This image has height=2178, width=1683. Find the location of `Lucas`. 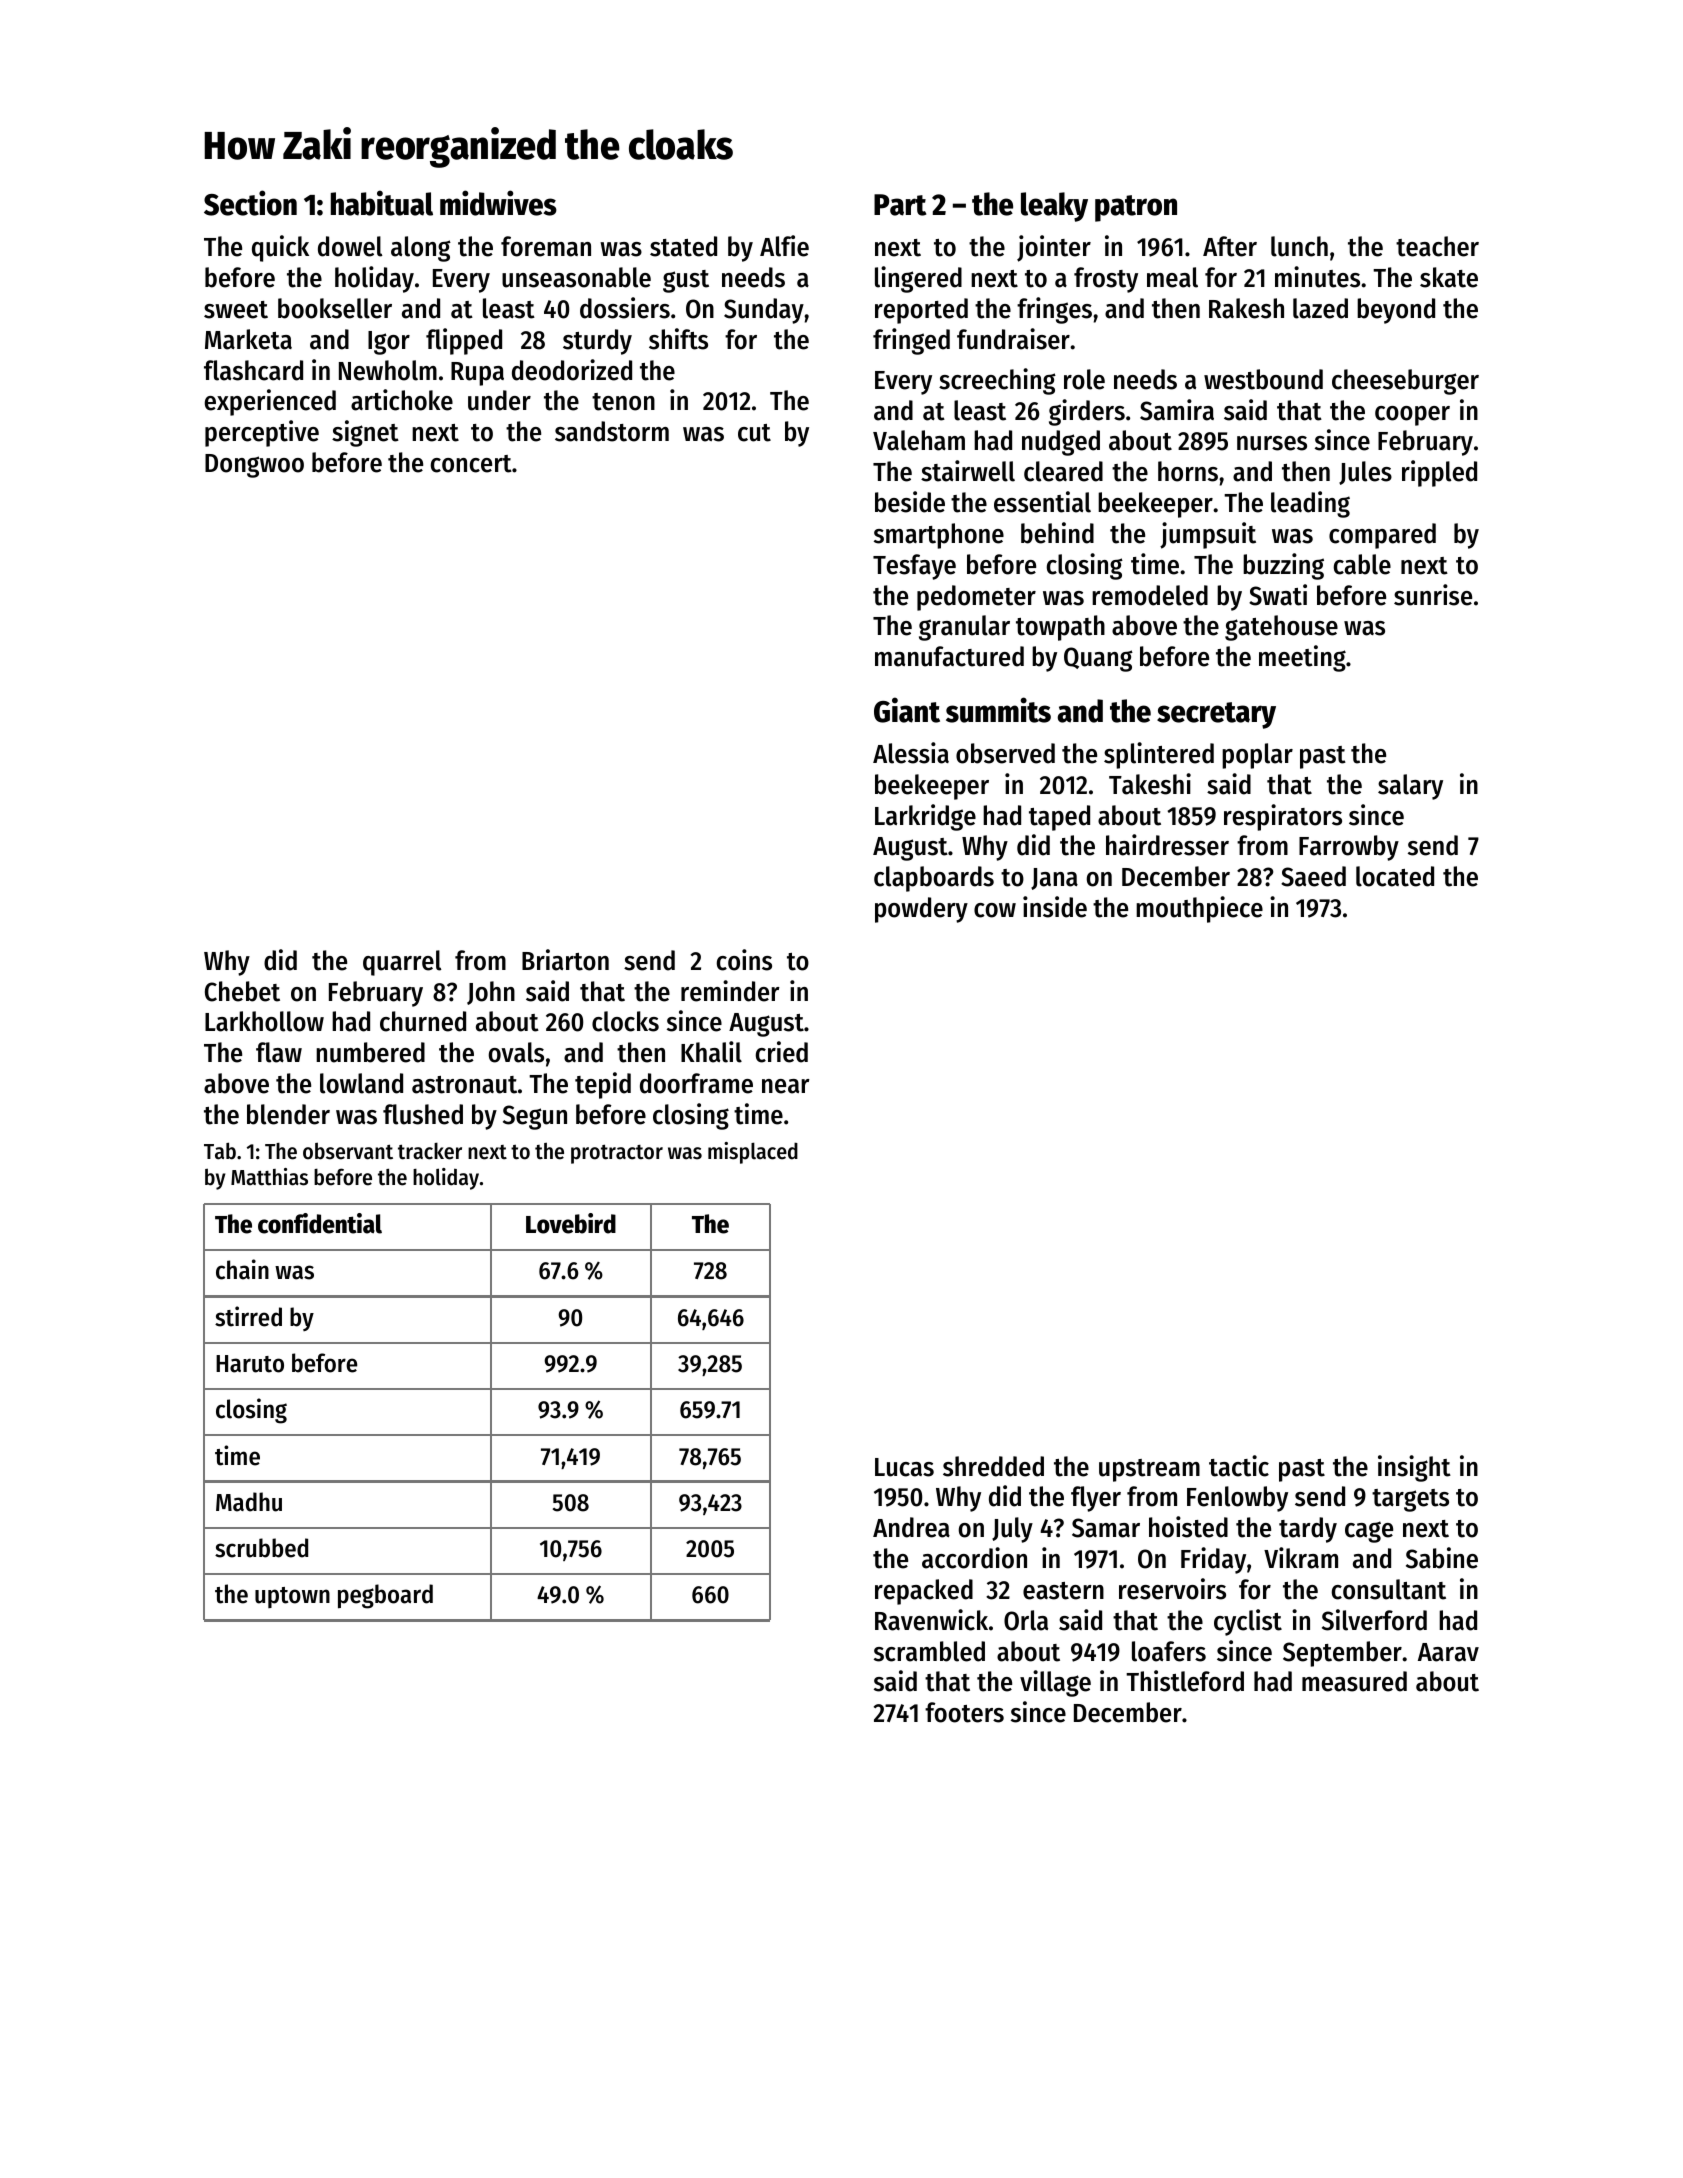

Lucas is located at coordinates (904, 1467).
